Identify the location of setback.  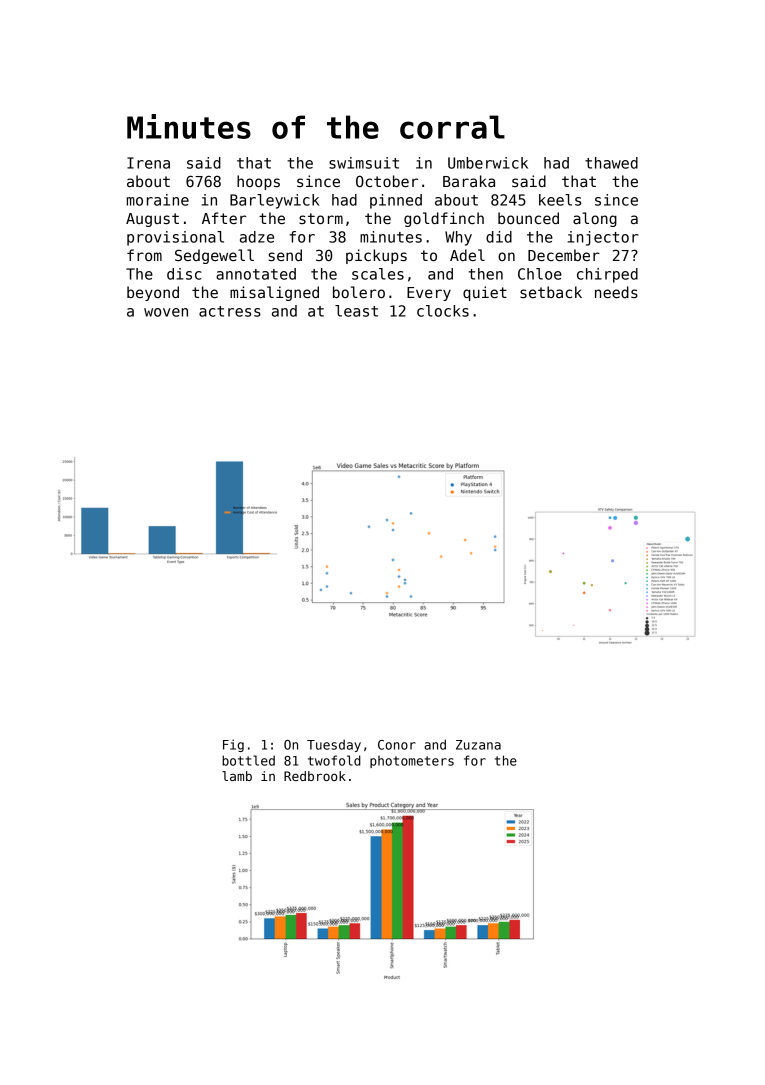
(551, 292).
